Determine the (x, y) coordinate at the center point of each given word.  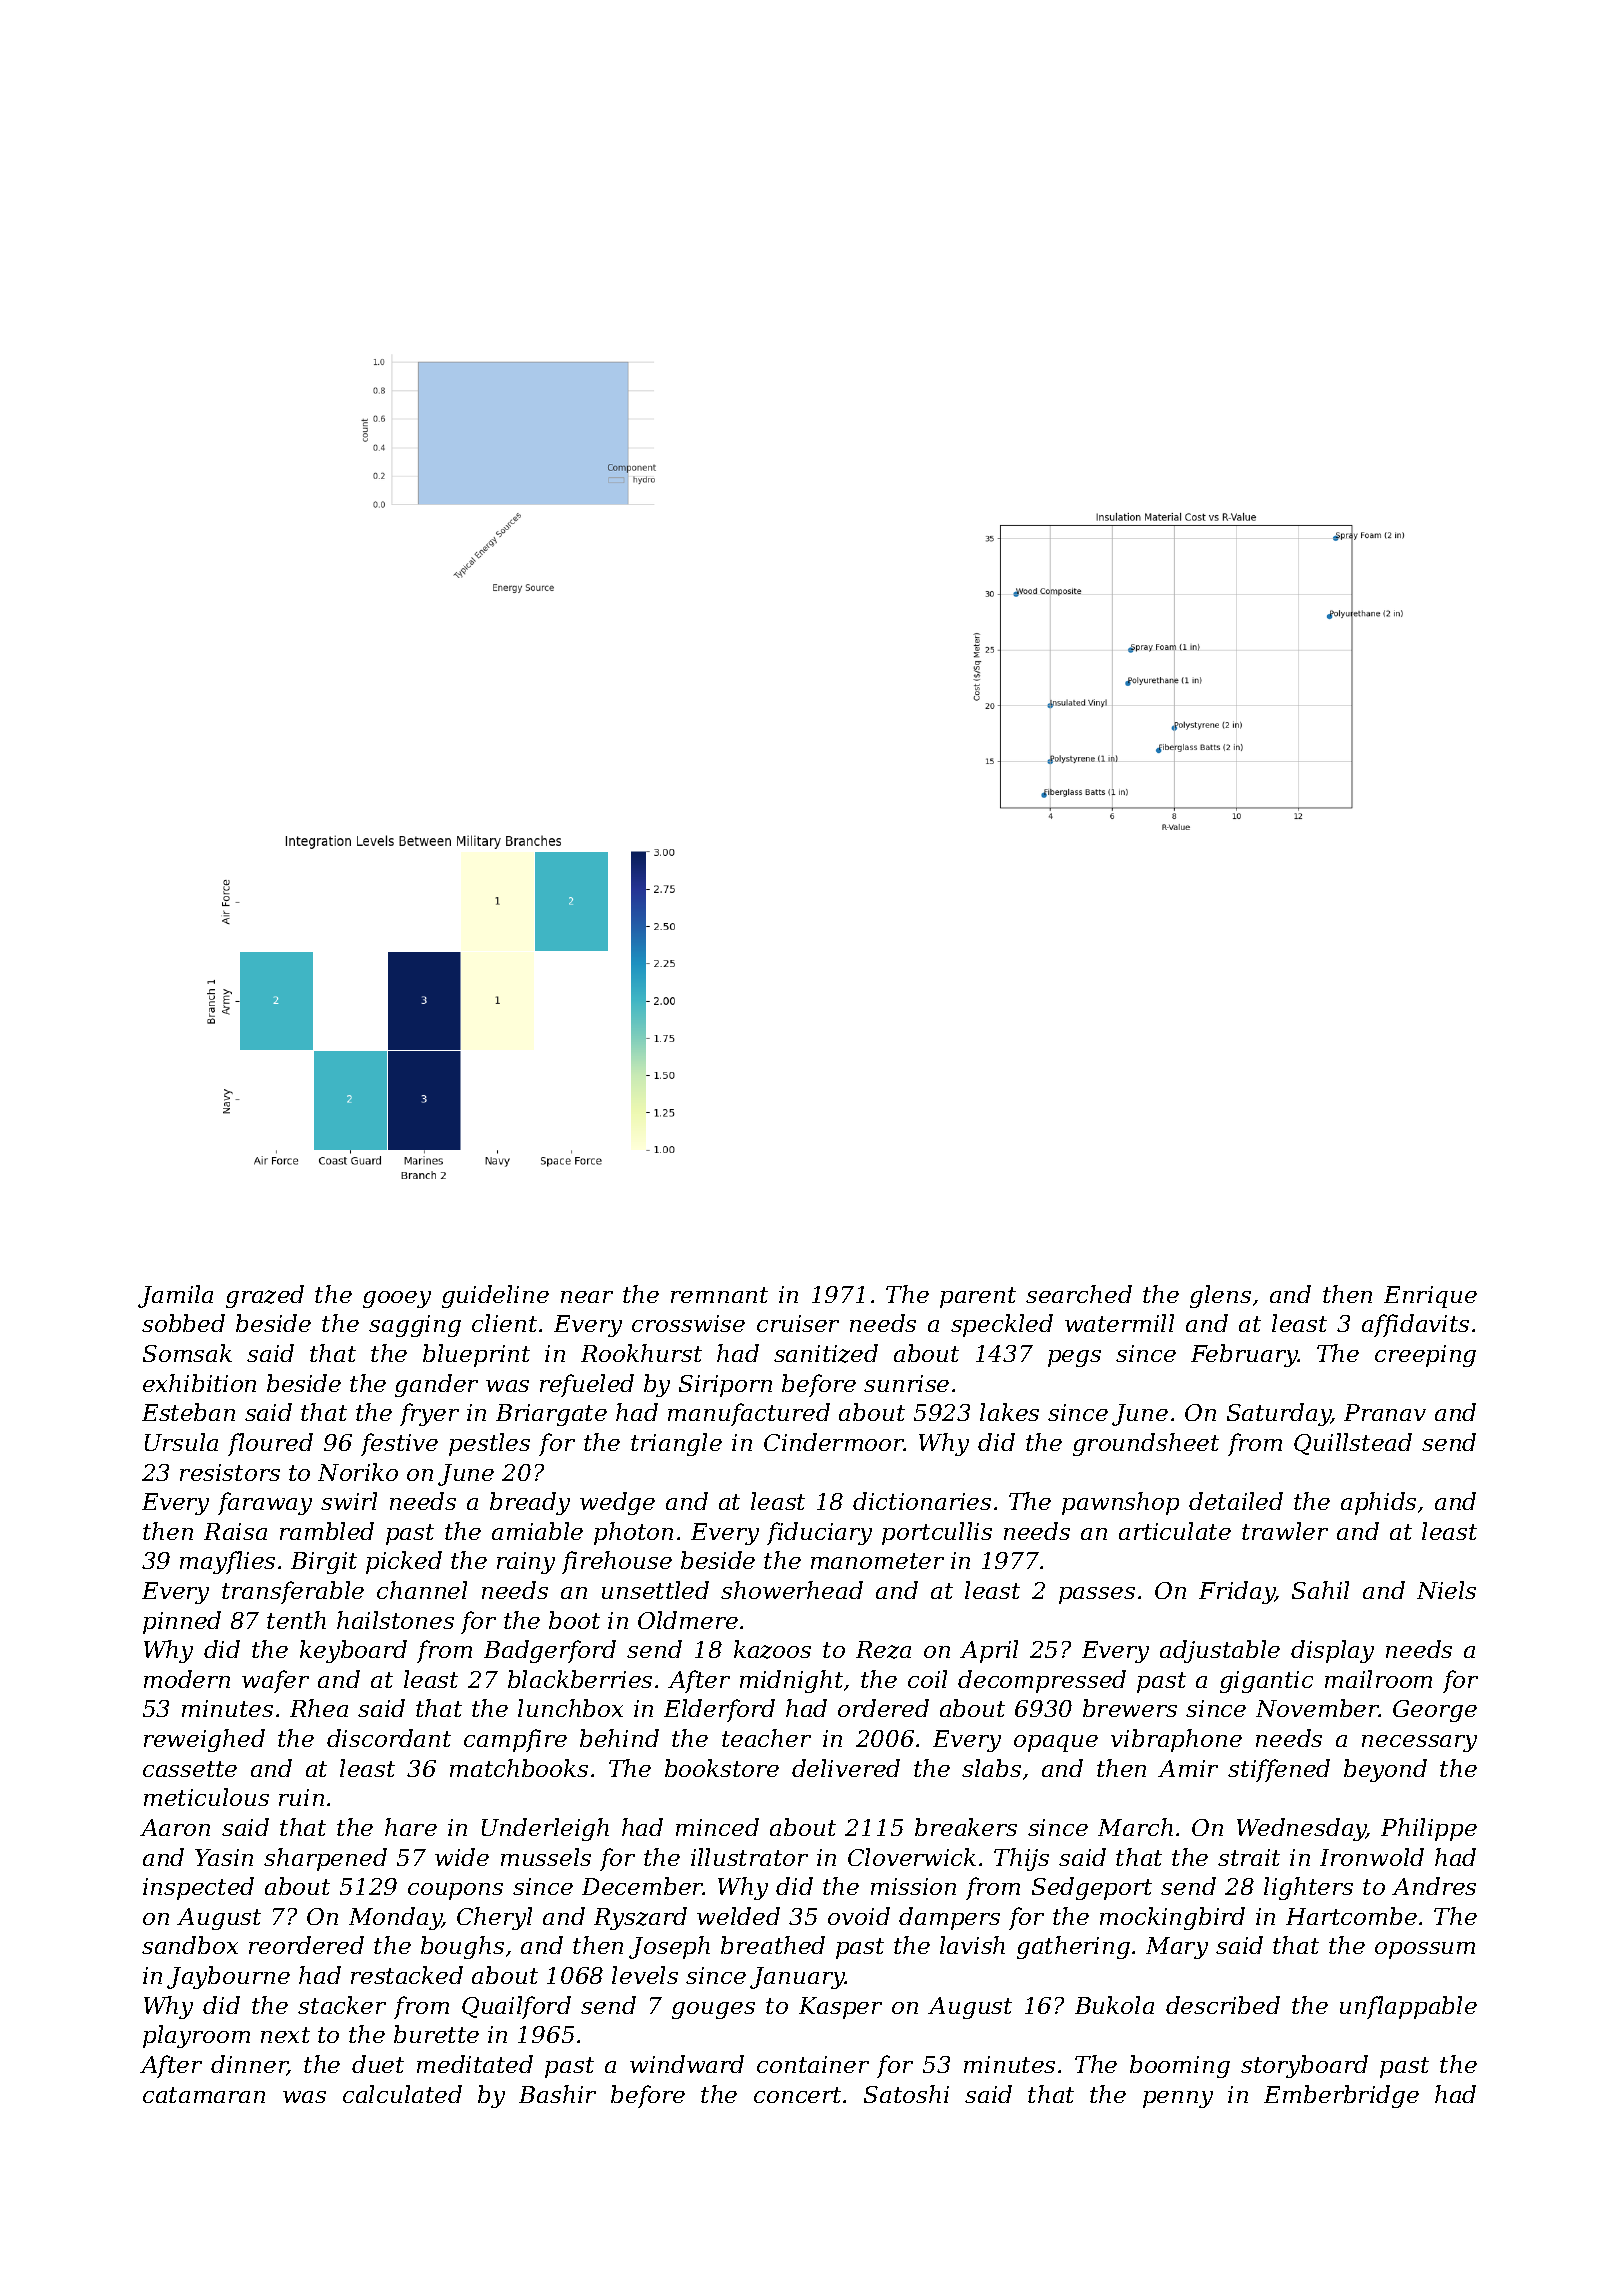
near (587, 1297)
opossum (1425, 1950)
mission (913, 1886)
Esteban (188, 1412)
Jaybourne (228, 1977)
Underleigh (545, 1829)
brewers (1130, 1708)
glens (1220, 1296)
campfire (515, 1740)
